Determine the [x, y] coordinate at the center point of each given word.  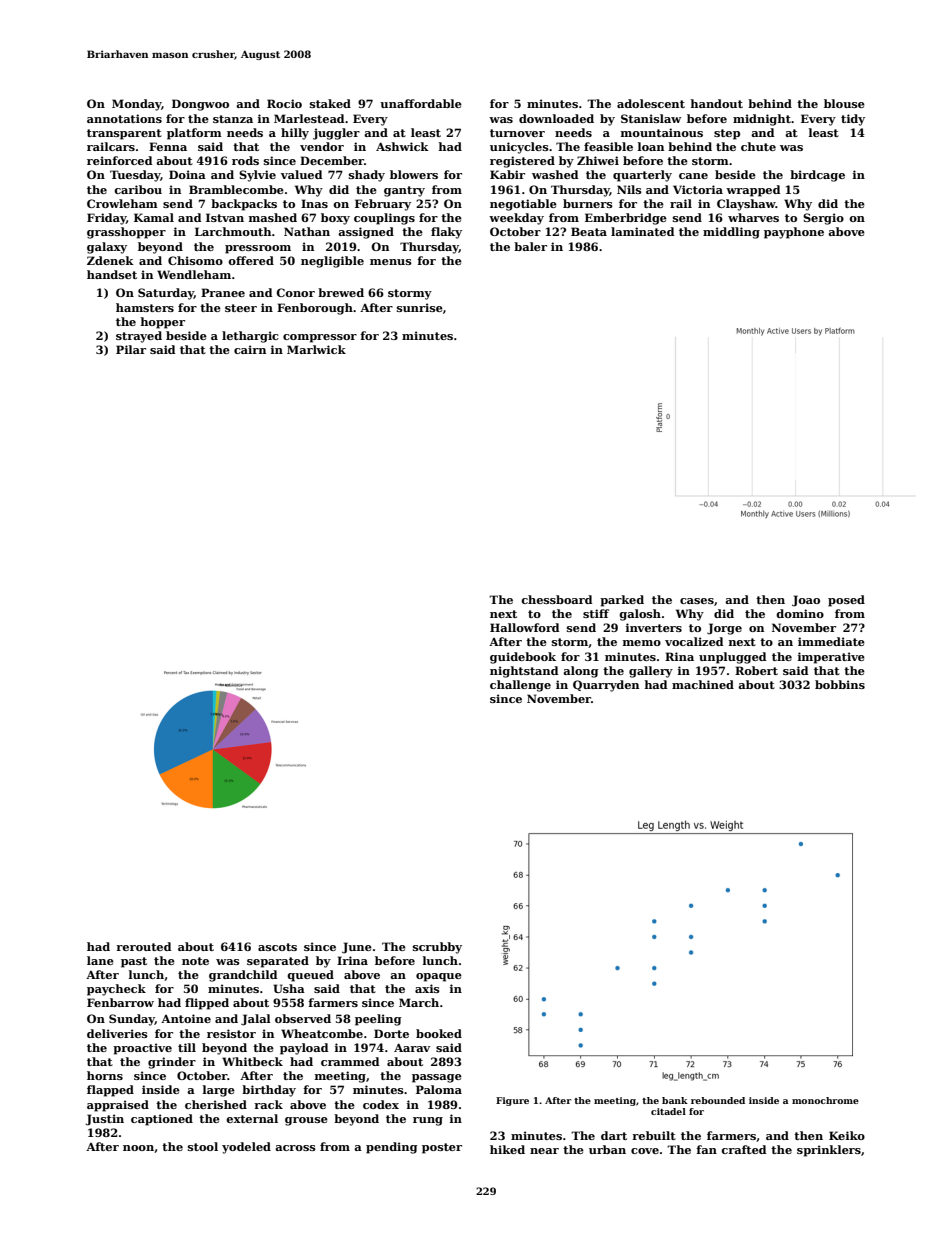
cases [697, 601]
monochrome [825, 1100]
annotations [124, 118]
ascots [277, 947]
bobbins [840, 684]
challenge [520, 686]
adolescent [651, 103]
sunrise [420, 307]
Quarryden [606, 686]
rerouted [144, 946]
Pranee [223, 292]
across [295, 1148]
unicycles [519, 148]
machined [703, 684]
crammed [350, 1061]
